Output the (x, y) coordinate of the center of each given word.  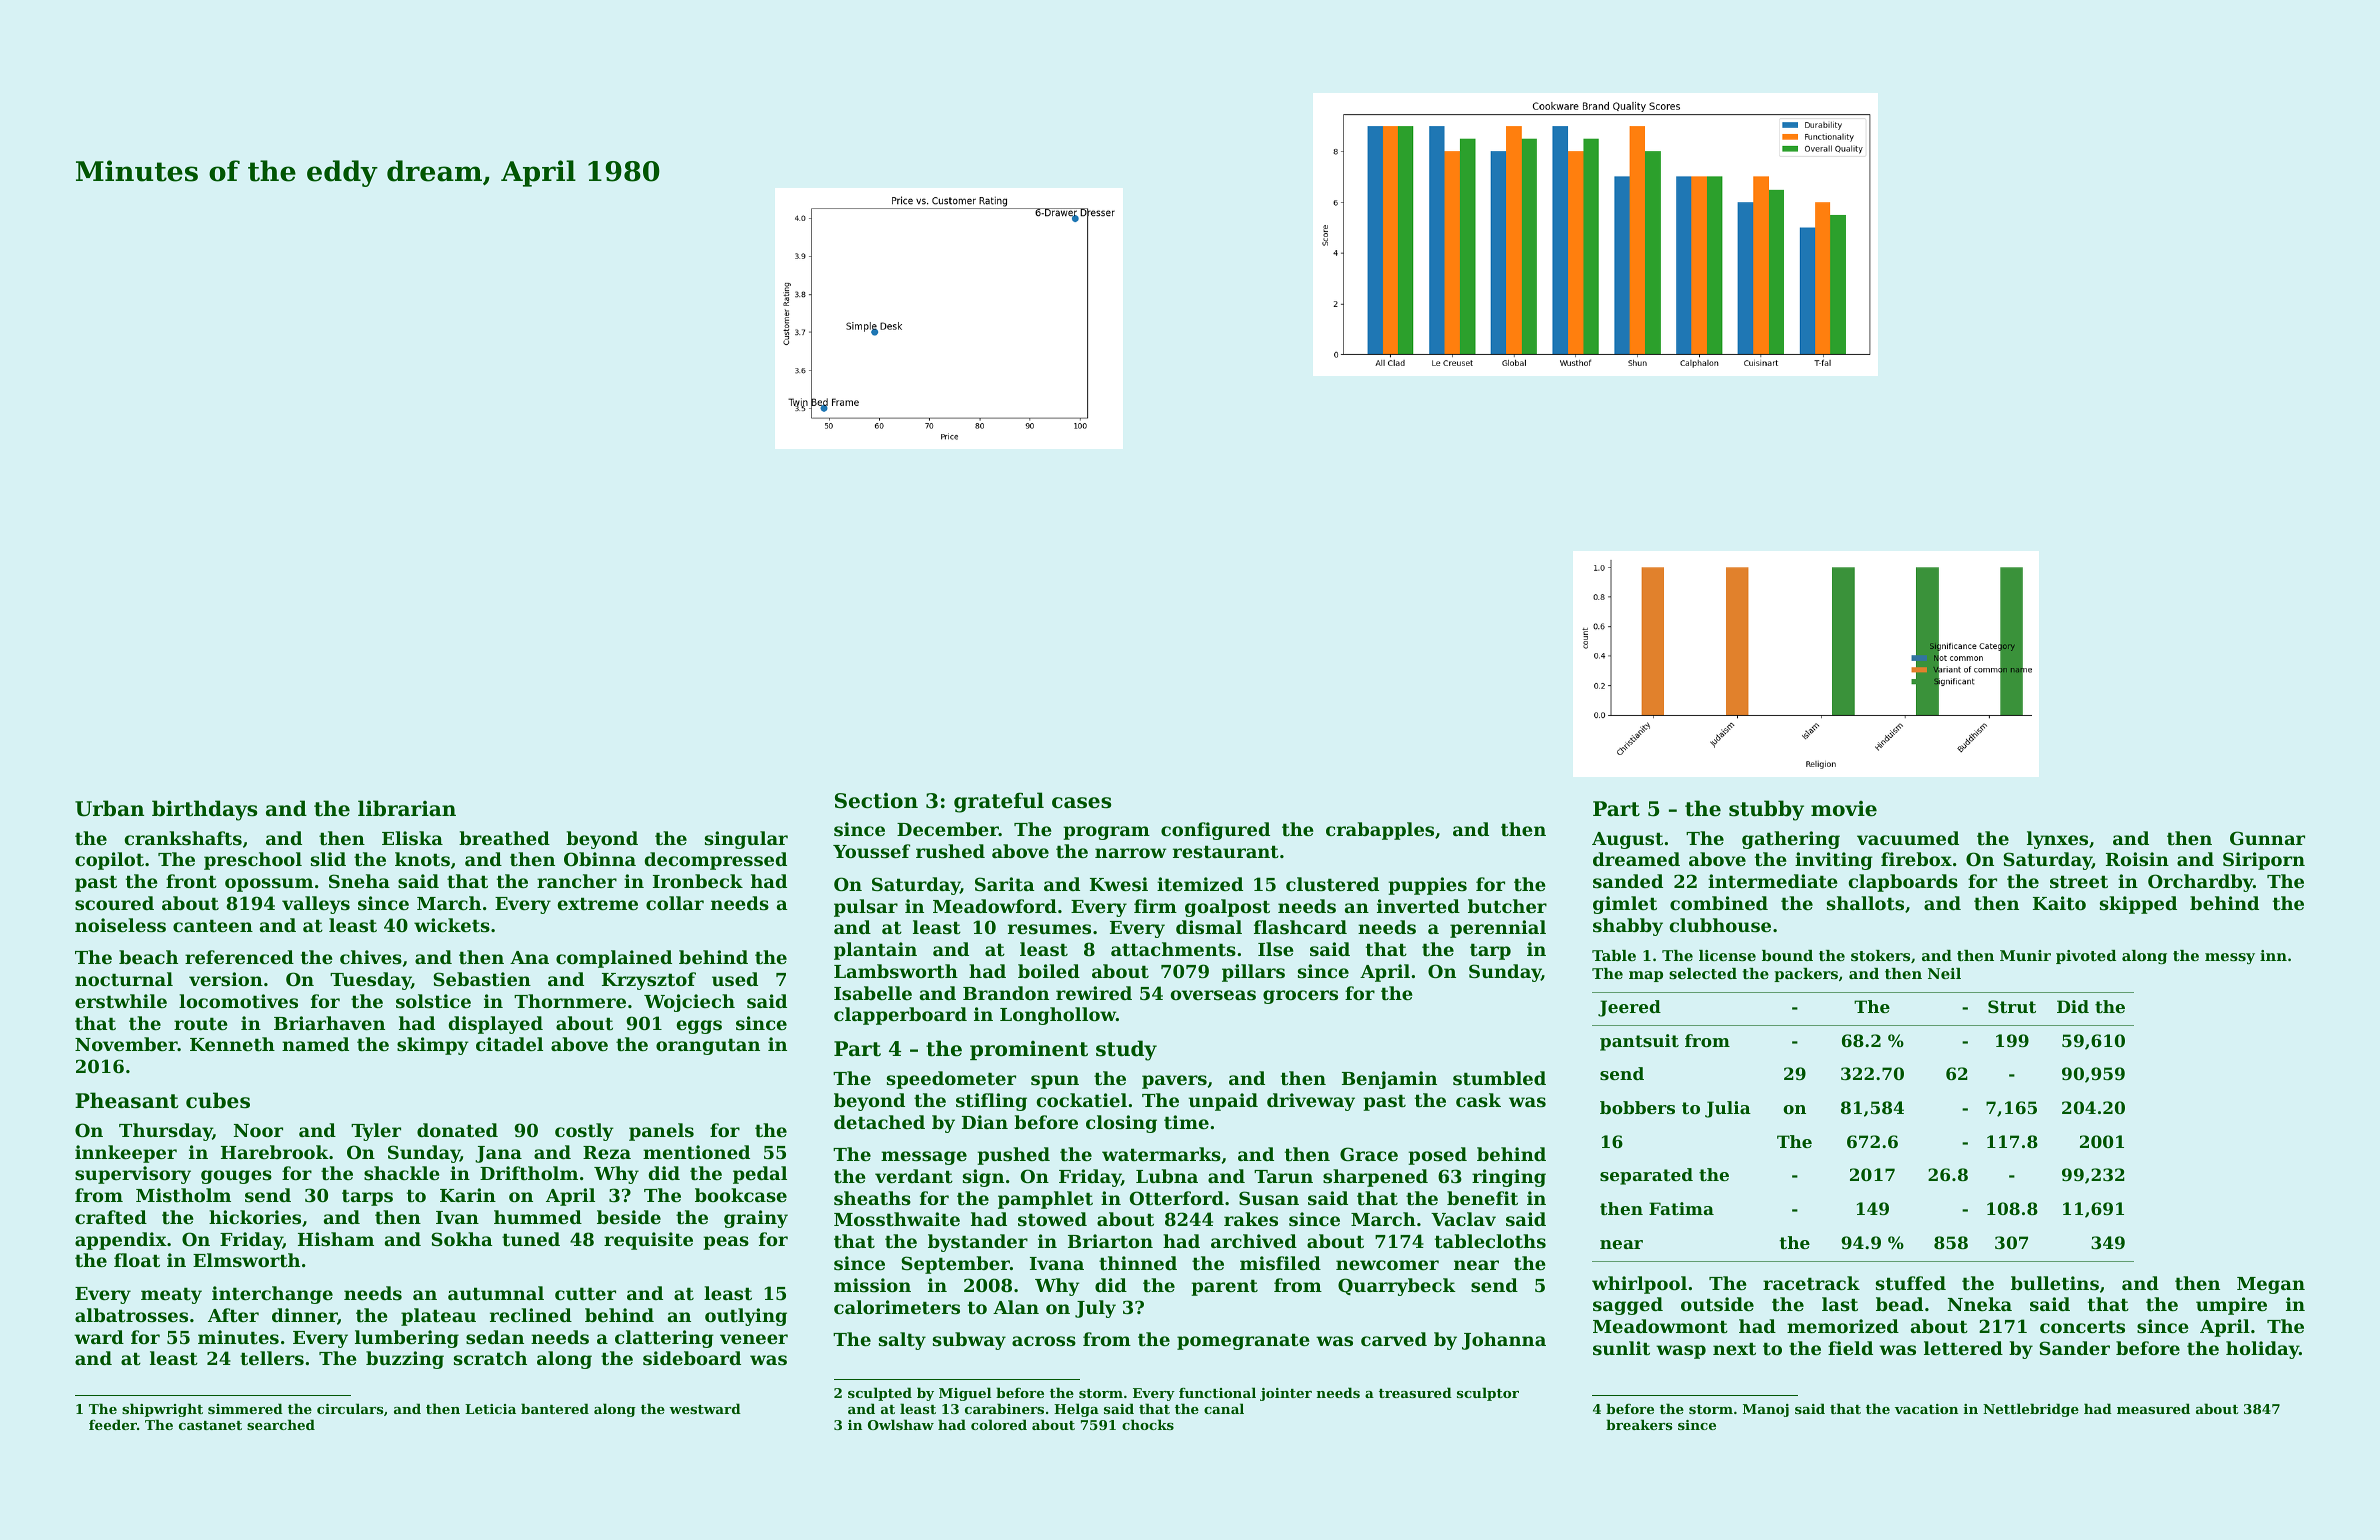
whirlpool (1639, 1285)
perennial (1498, 929)
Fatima (1681, 1208)
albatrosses (131, 1315)
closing (1121, 1124)
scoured (114, 903)
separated (1646, 1176)
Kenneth (232, 1044)
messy (2230, 958)
